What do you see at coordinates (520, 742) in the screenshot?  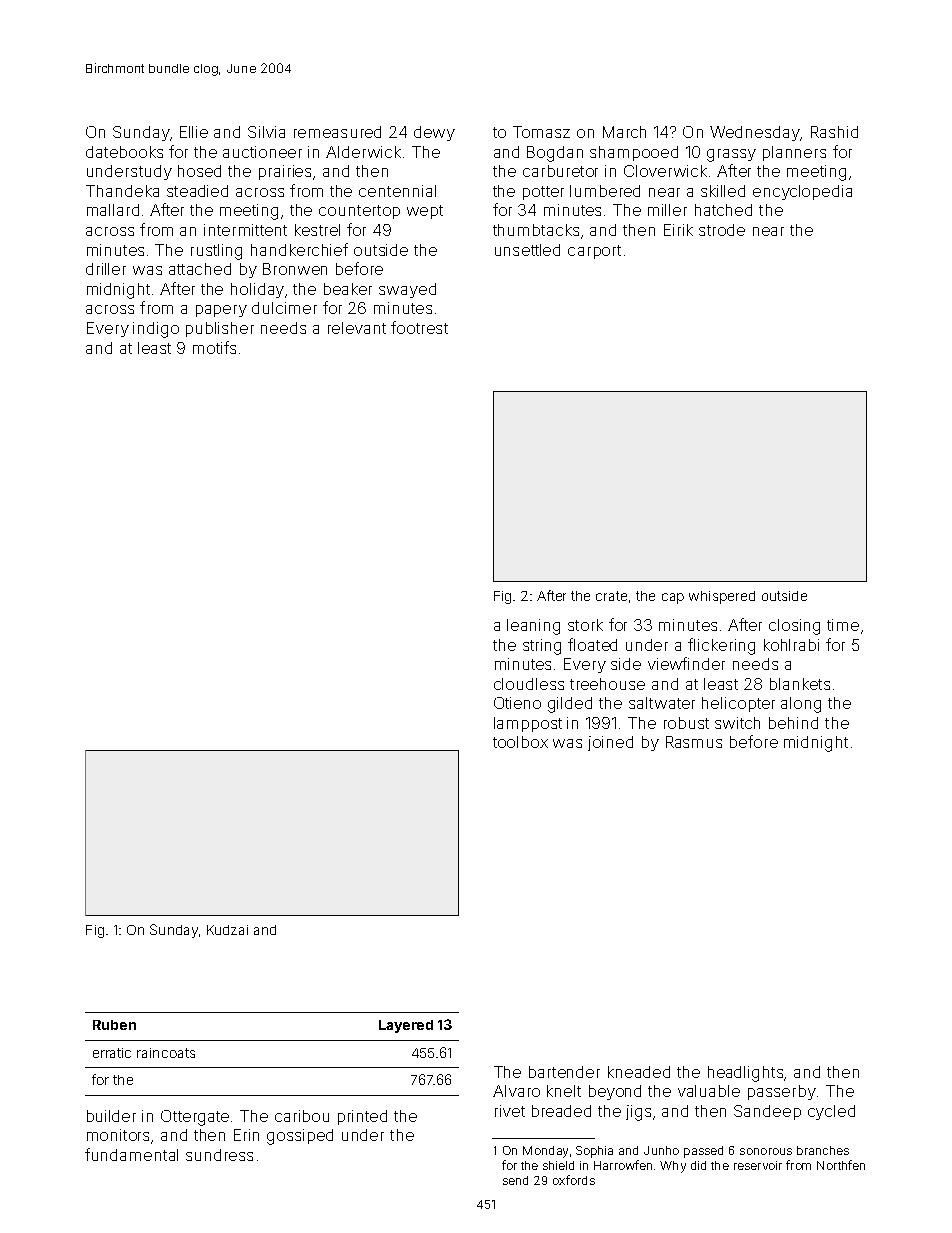 I see `toolbox` at bounding box center [520, 742].
